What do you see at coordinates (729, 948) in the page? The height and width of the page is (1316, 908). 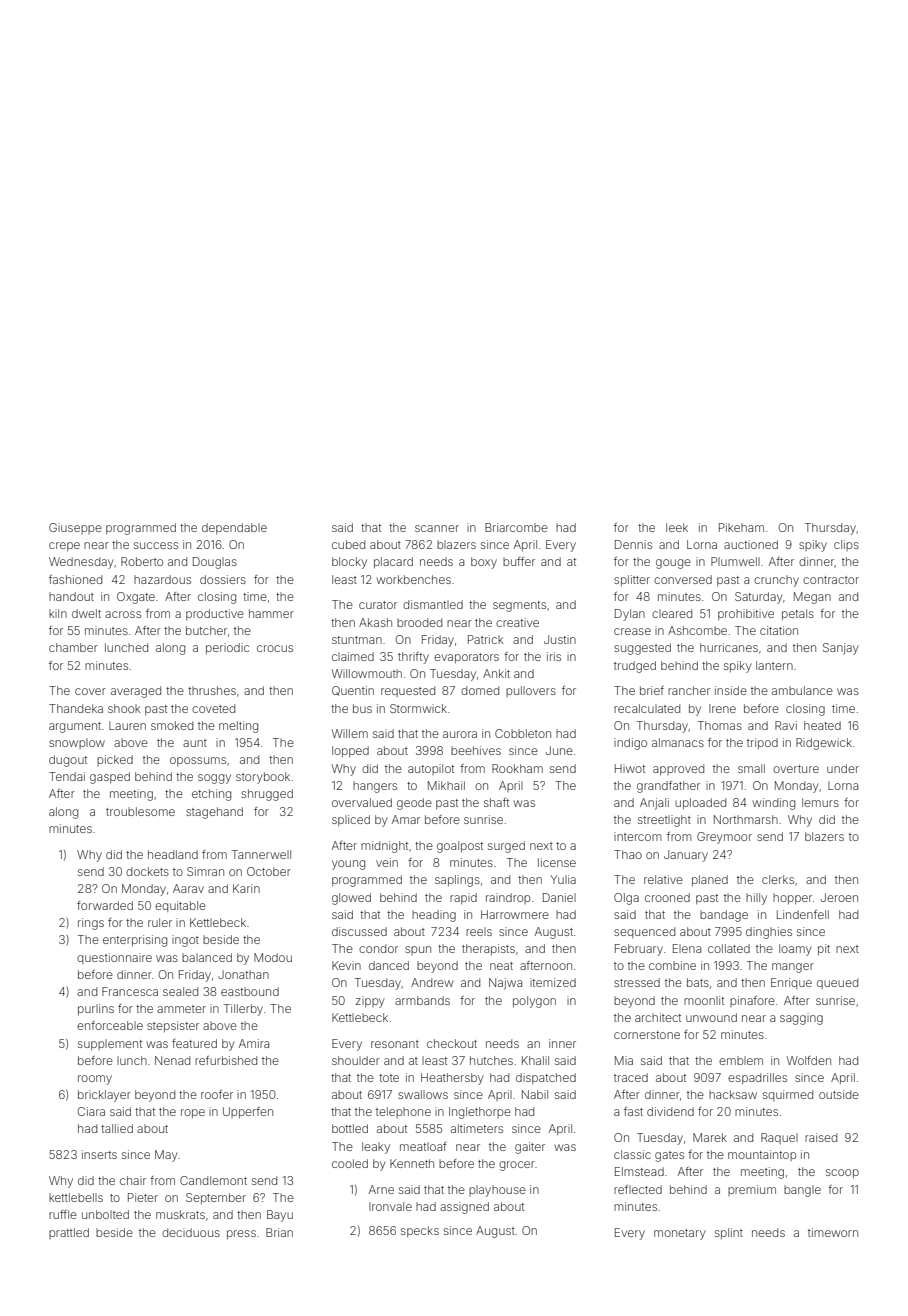 I see `collated` at bounding box center [729, 948].
